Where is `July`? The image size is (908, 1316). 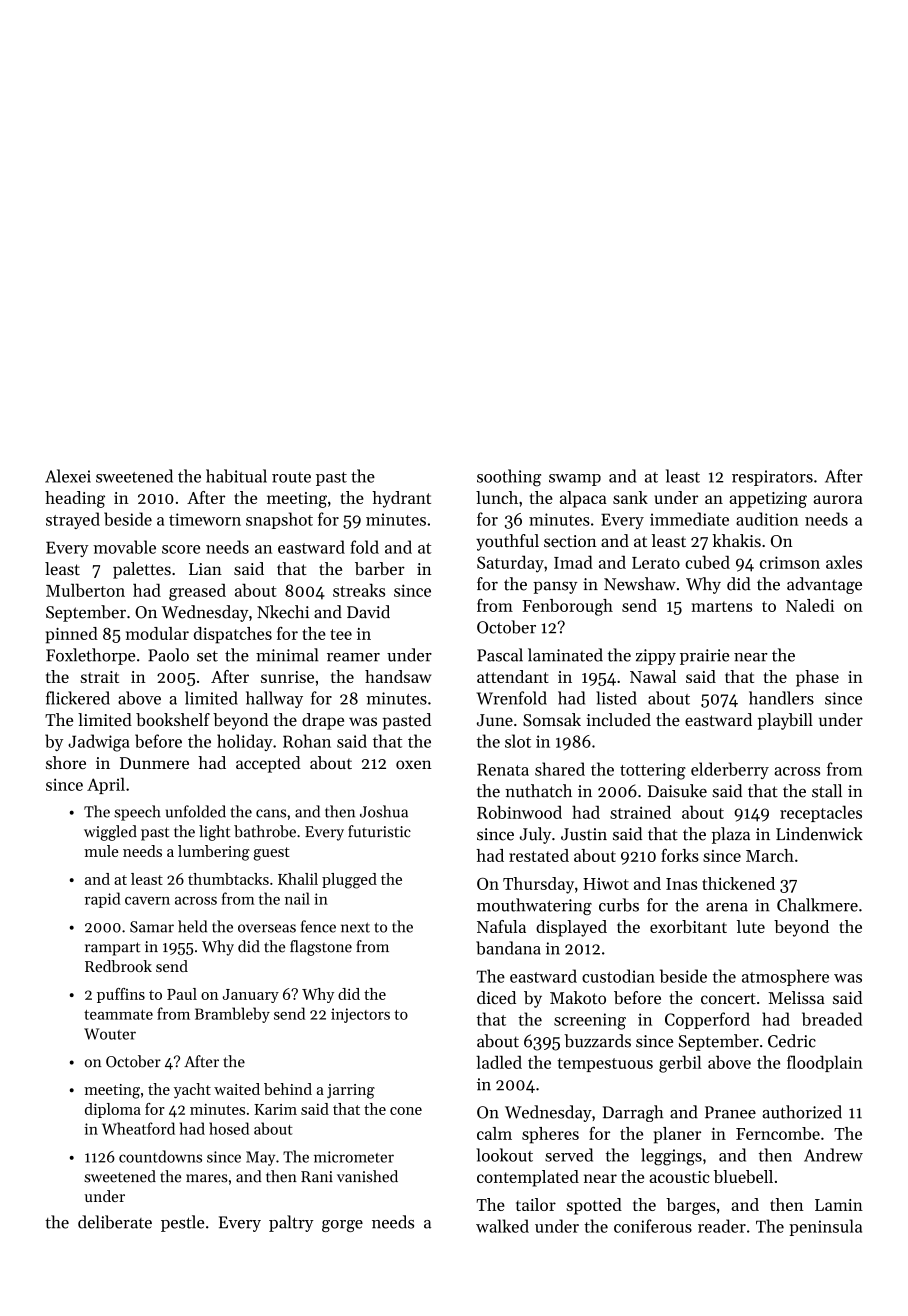 July is located at coordinates (535, 835).
